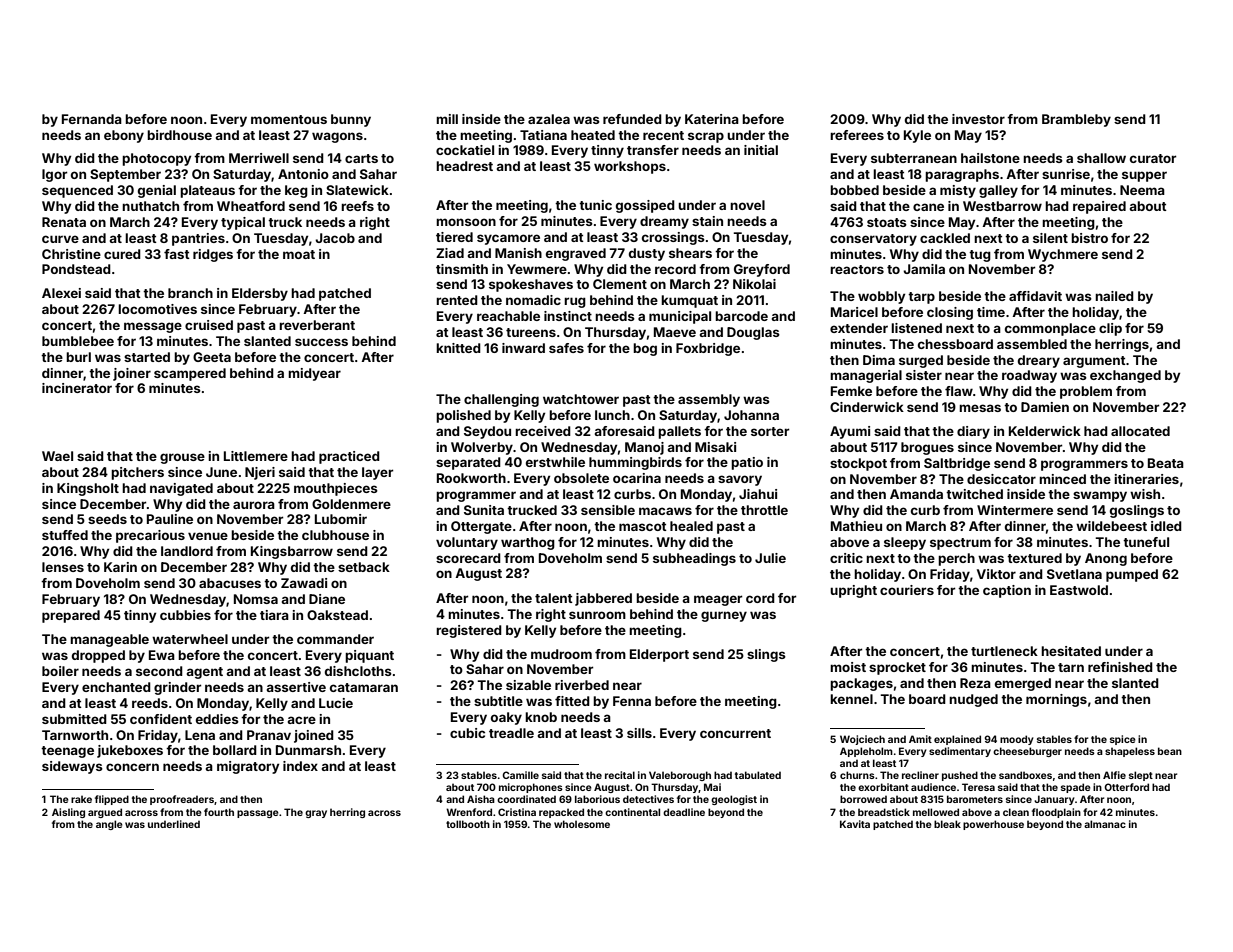 Image resolution: width=1233 pixels, height=952 pixels. What do you see at coordinates (1063, 255) in the document?
I see `Wychmere` at bounding box center [1063, 255].
